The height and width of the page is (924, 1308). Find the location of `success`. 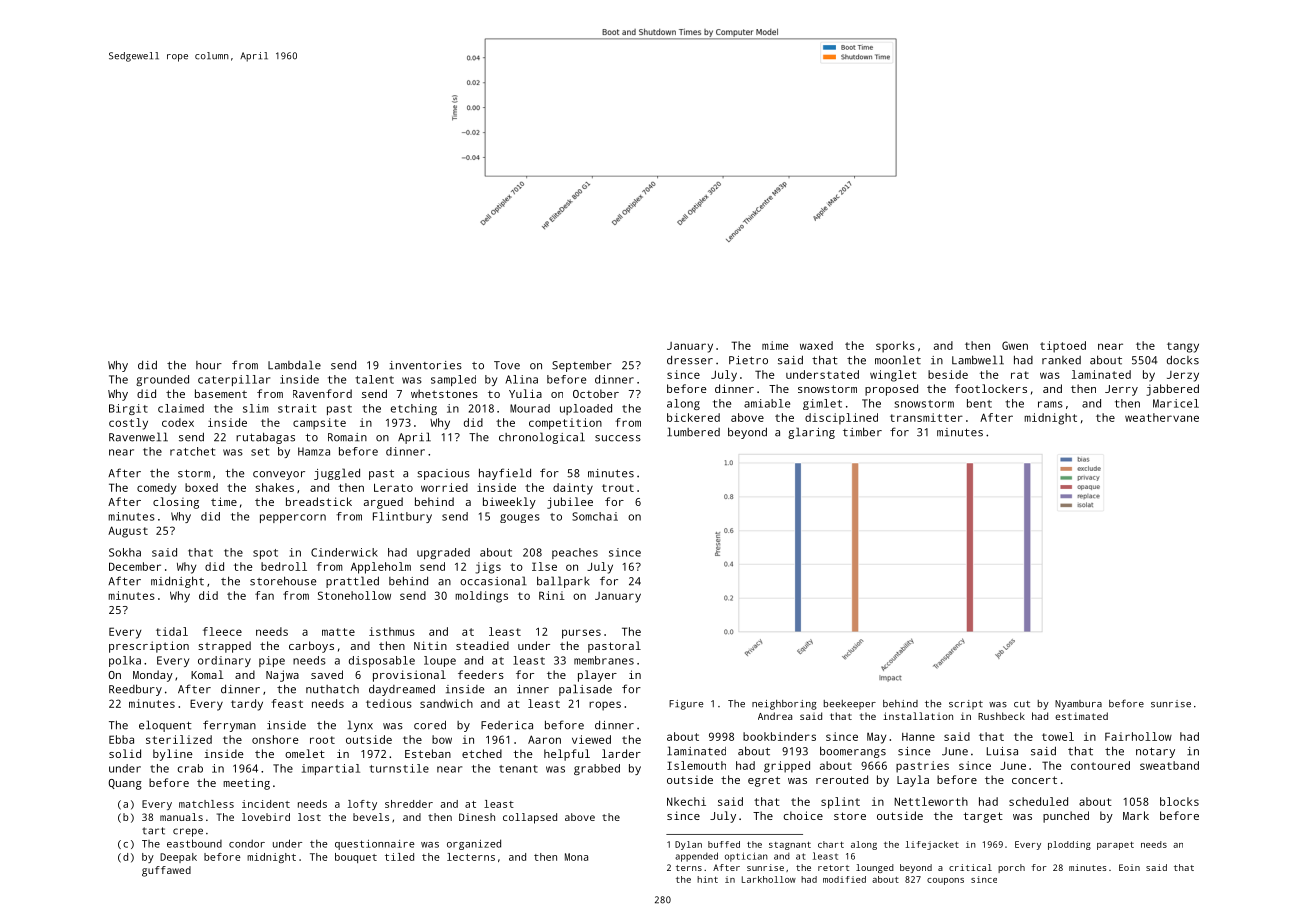

success is located at coordinates (618, 438).
